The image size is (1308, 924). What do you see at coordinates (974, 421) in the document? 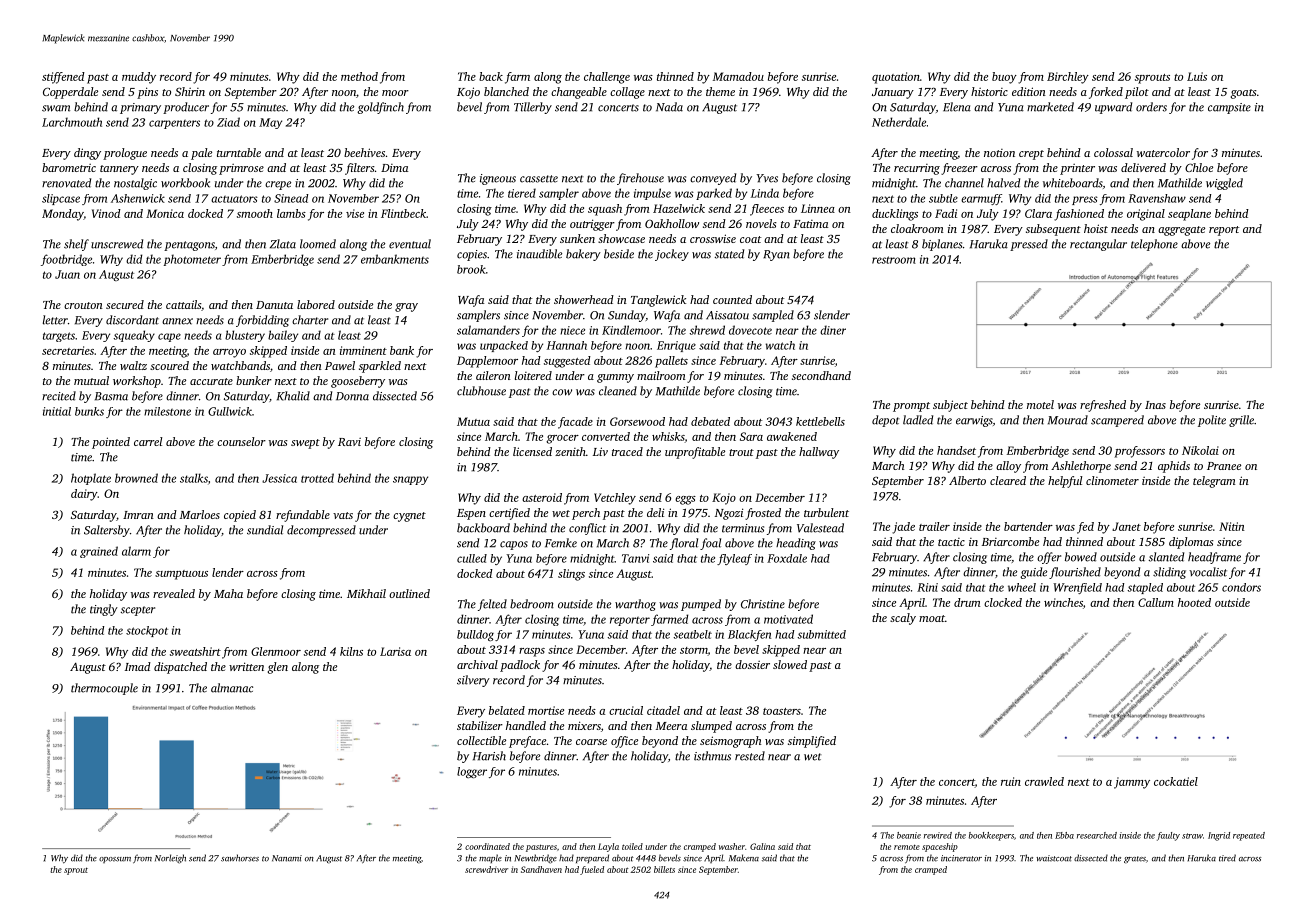
I see `earwigs` at bounding box center [974, 421].
